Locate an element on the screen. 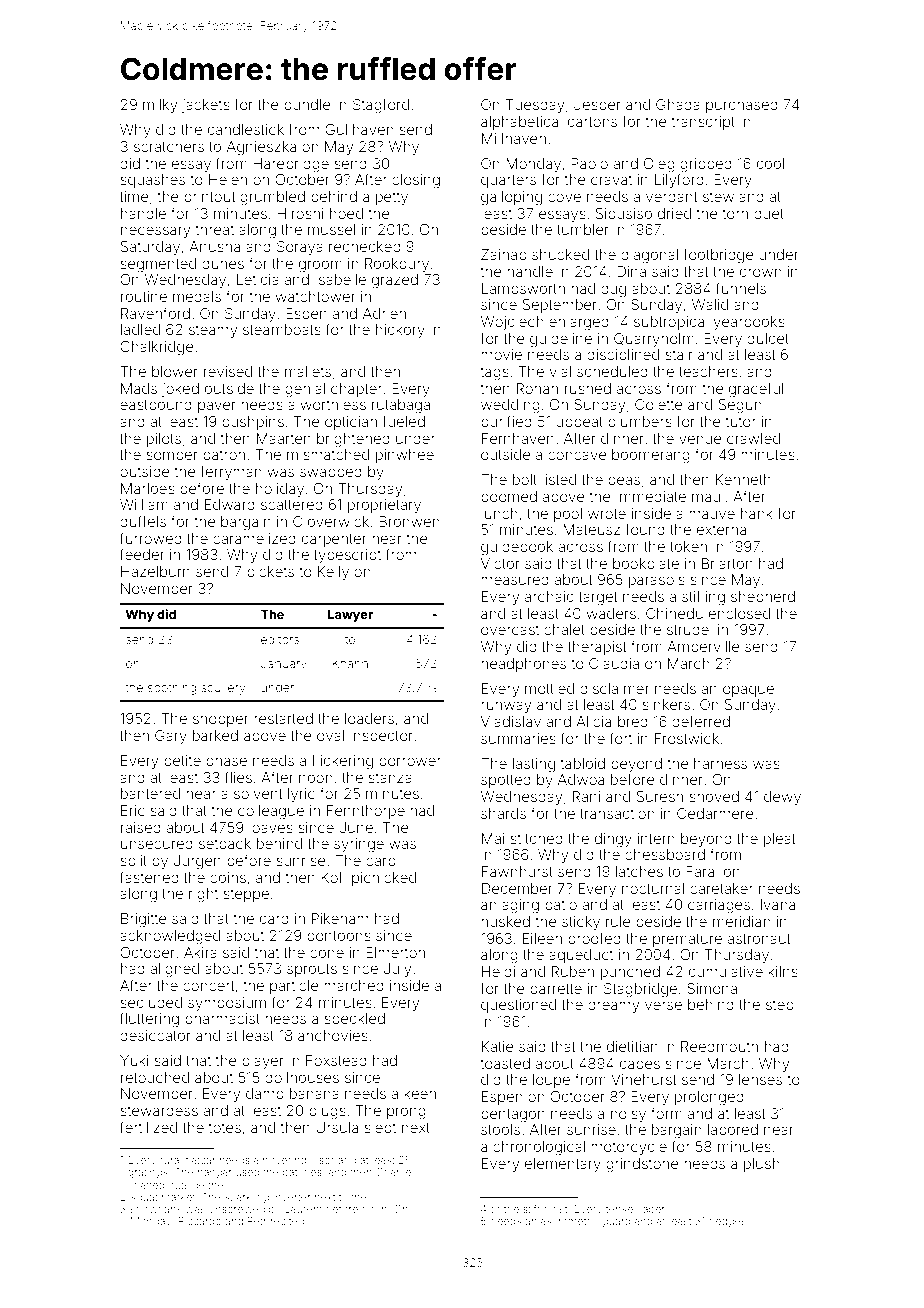 The width and height of the screenshot is (924, 1308). candlestick is located at coordinates (246, 129).
